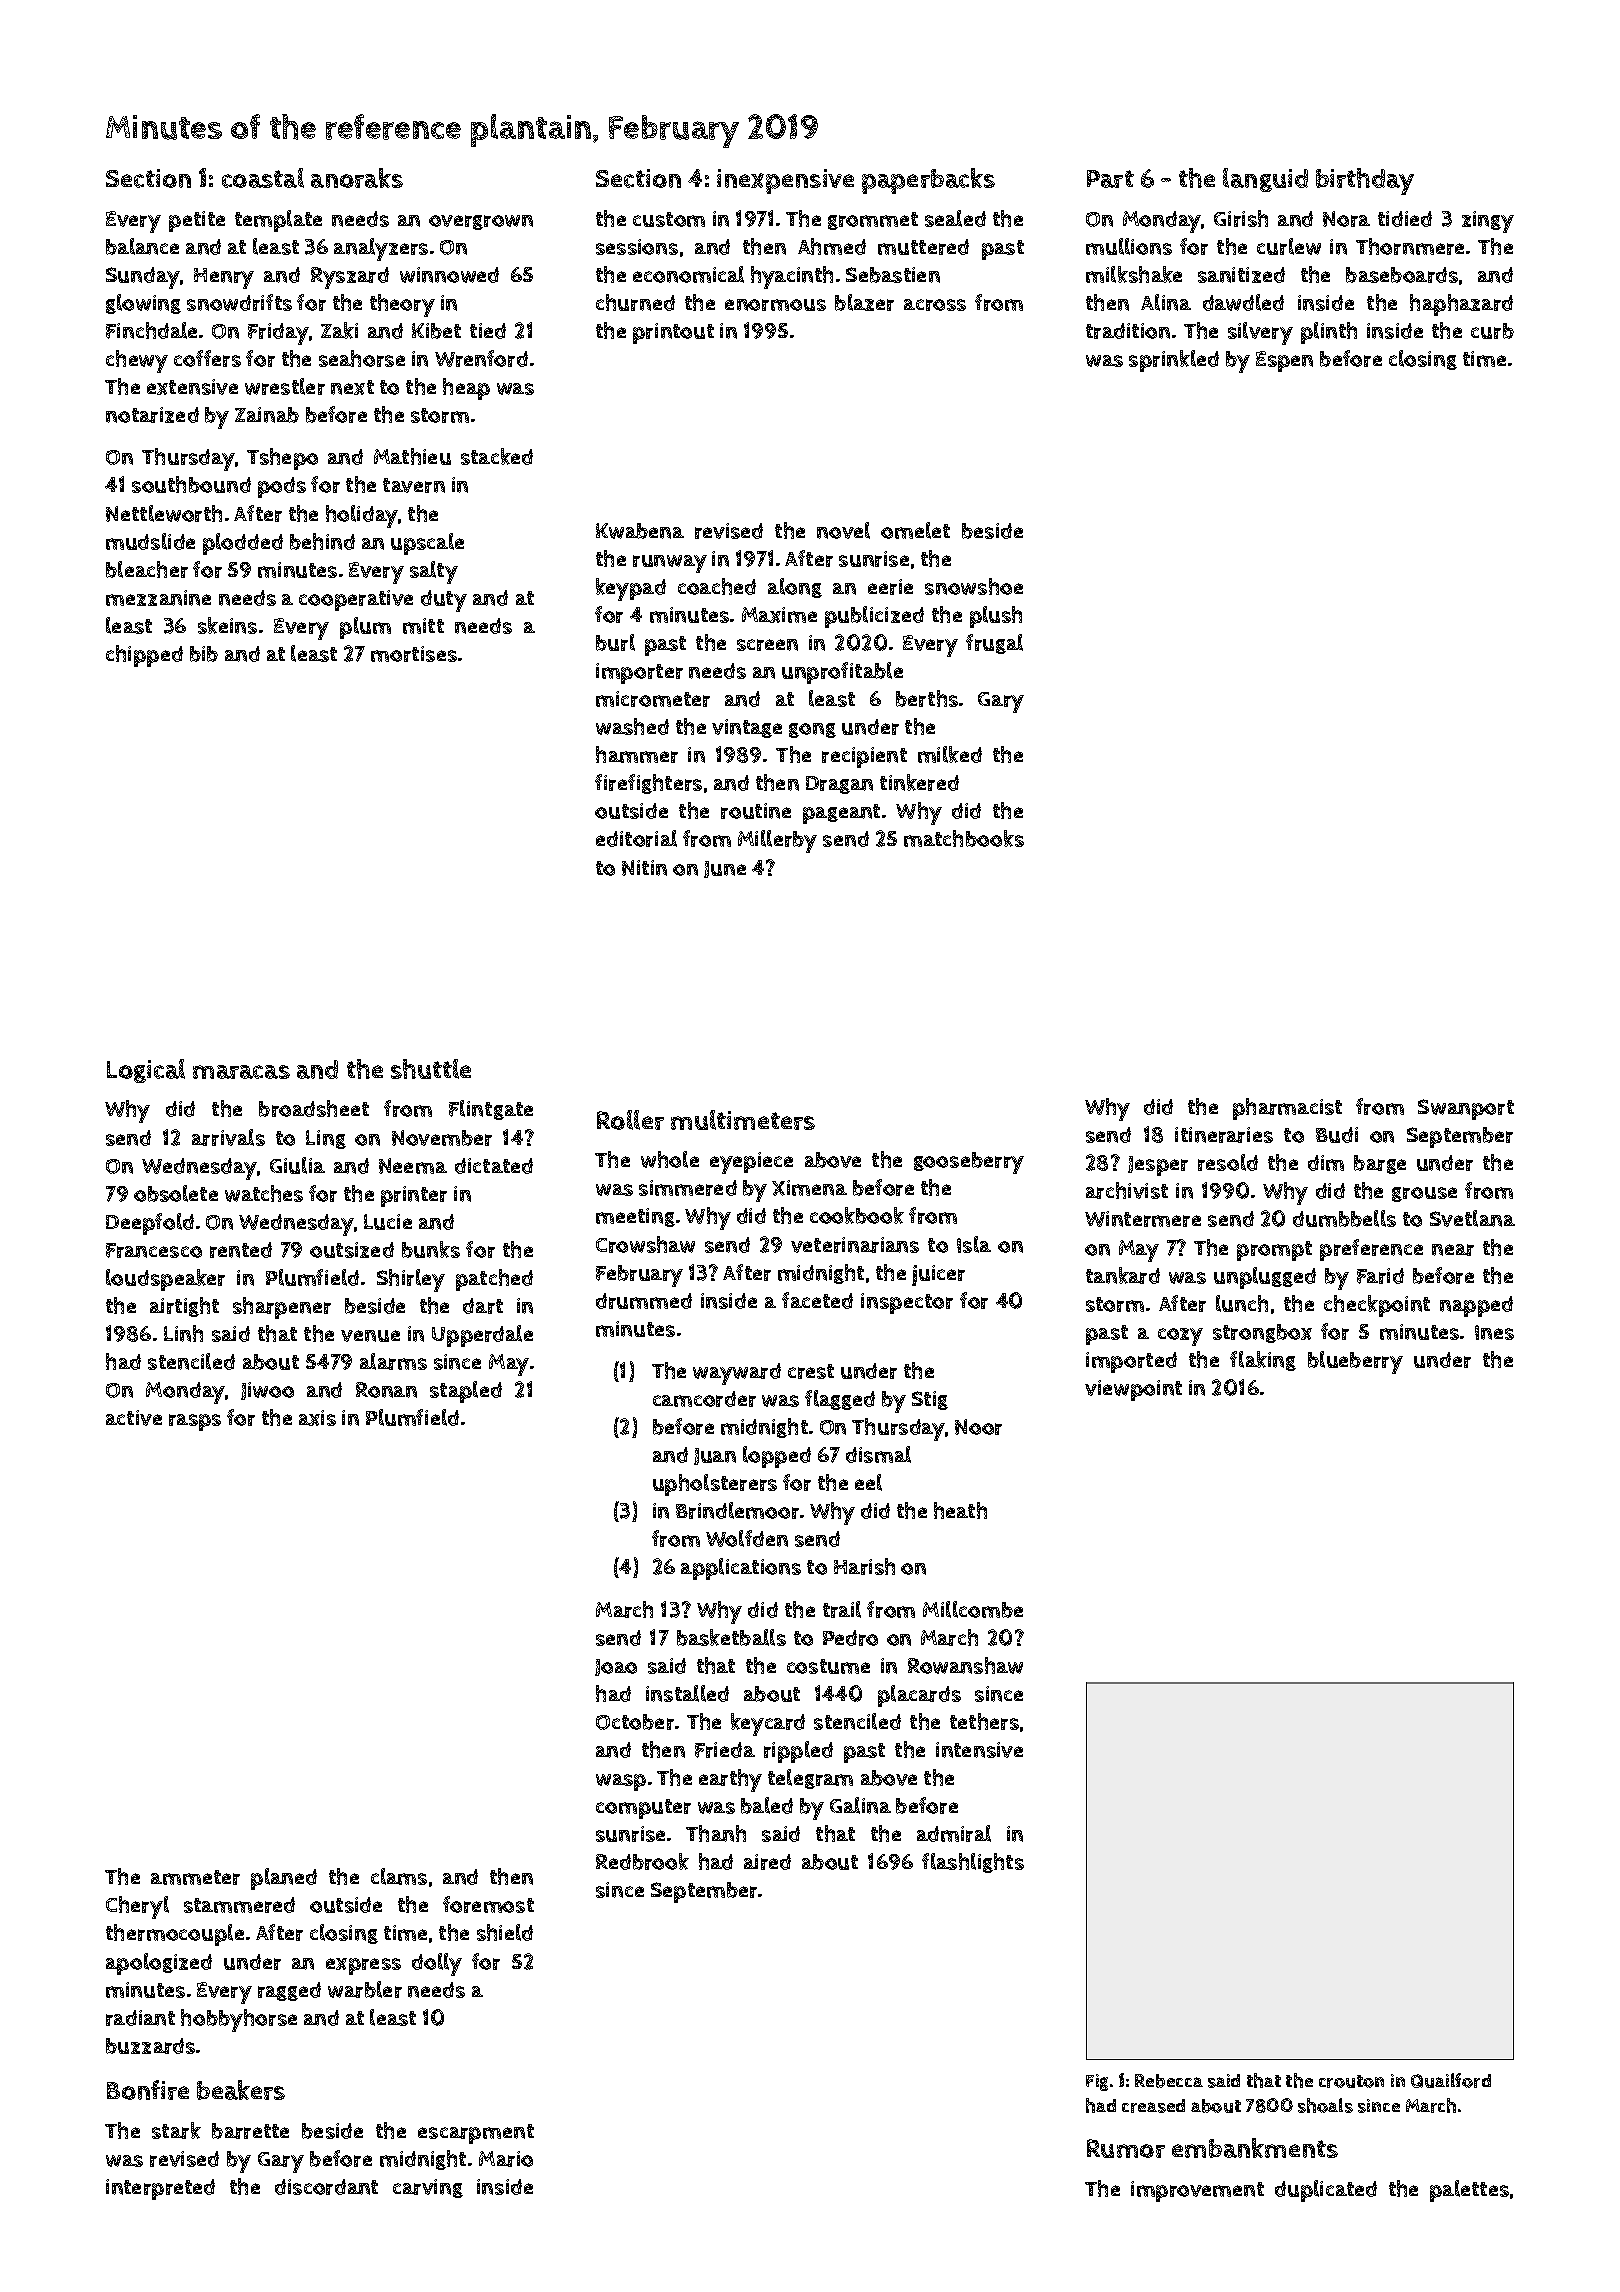 This screenshot has height=2292, width=1620. What do you see at coordinates (644, 868) in the screenshot?
I see `Nitin` at bounding box center [644, 868].
